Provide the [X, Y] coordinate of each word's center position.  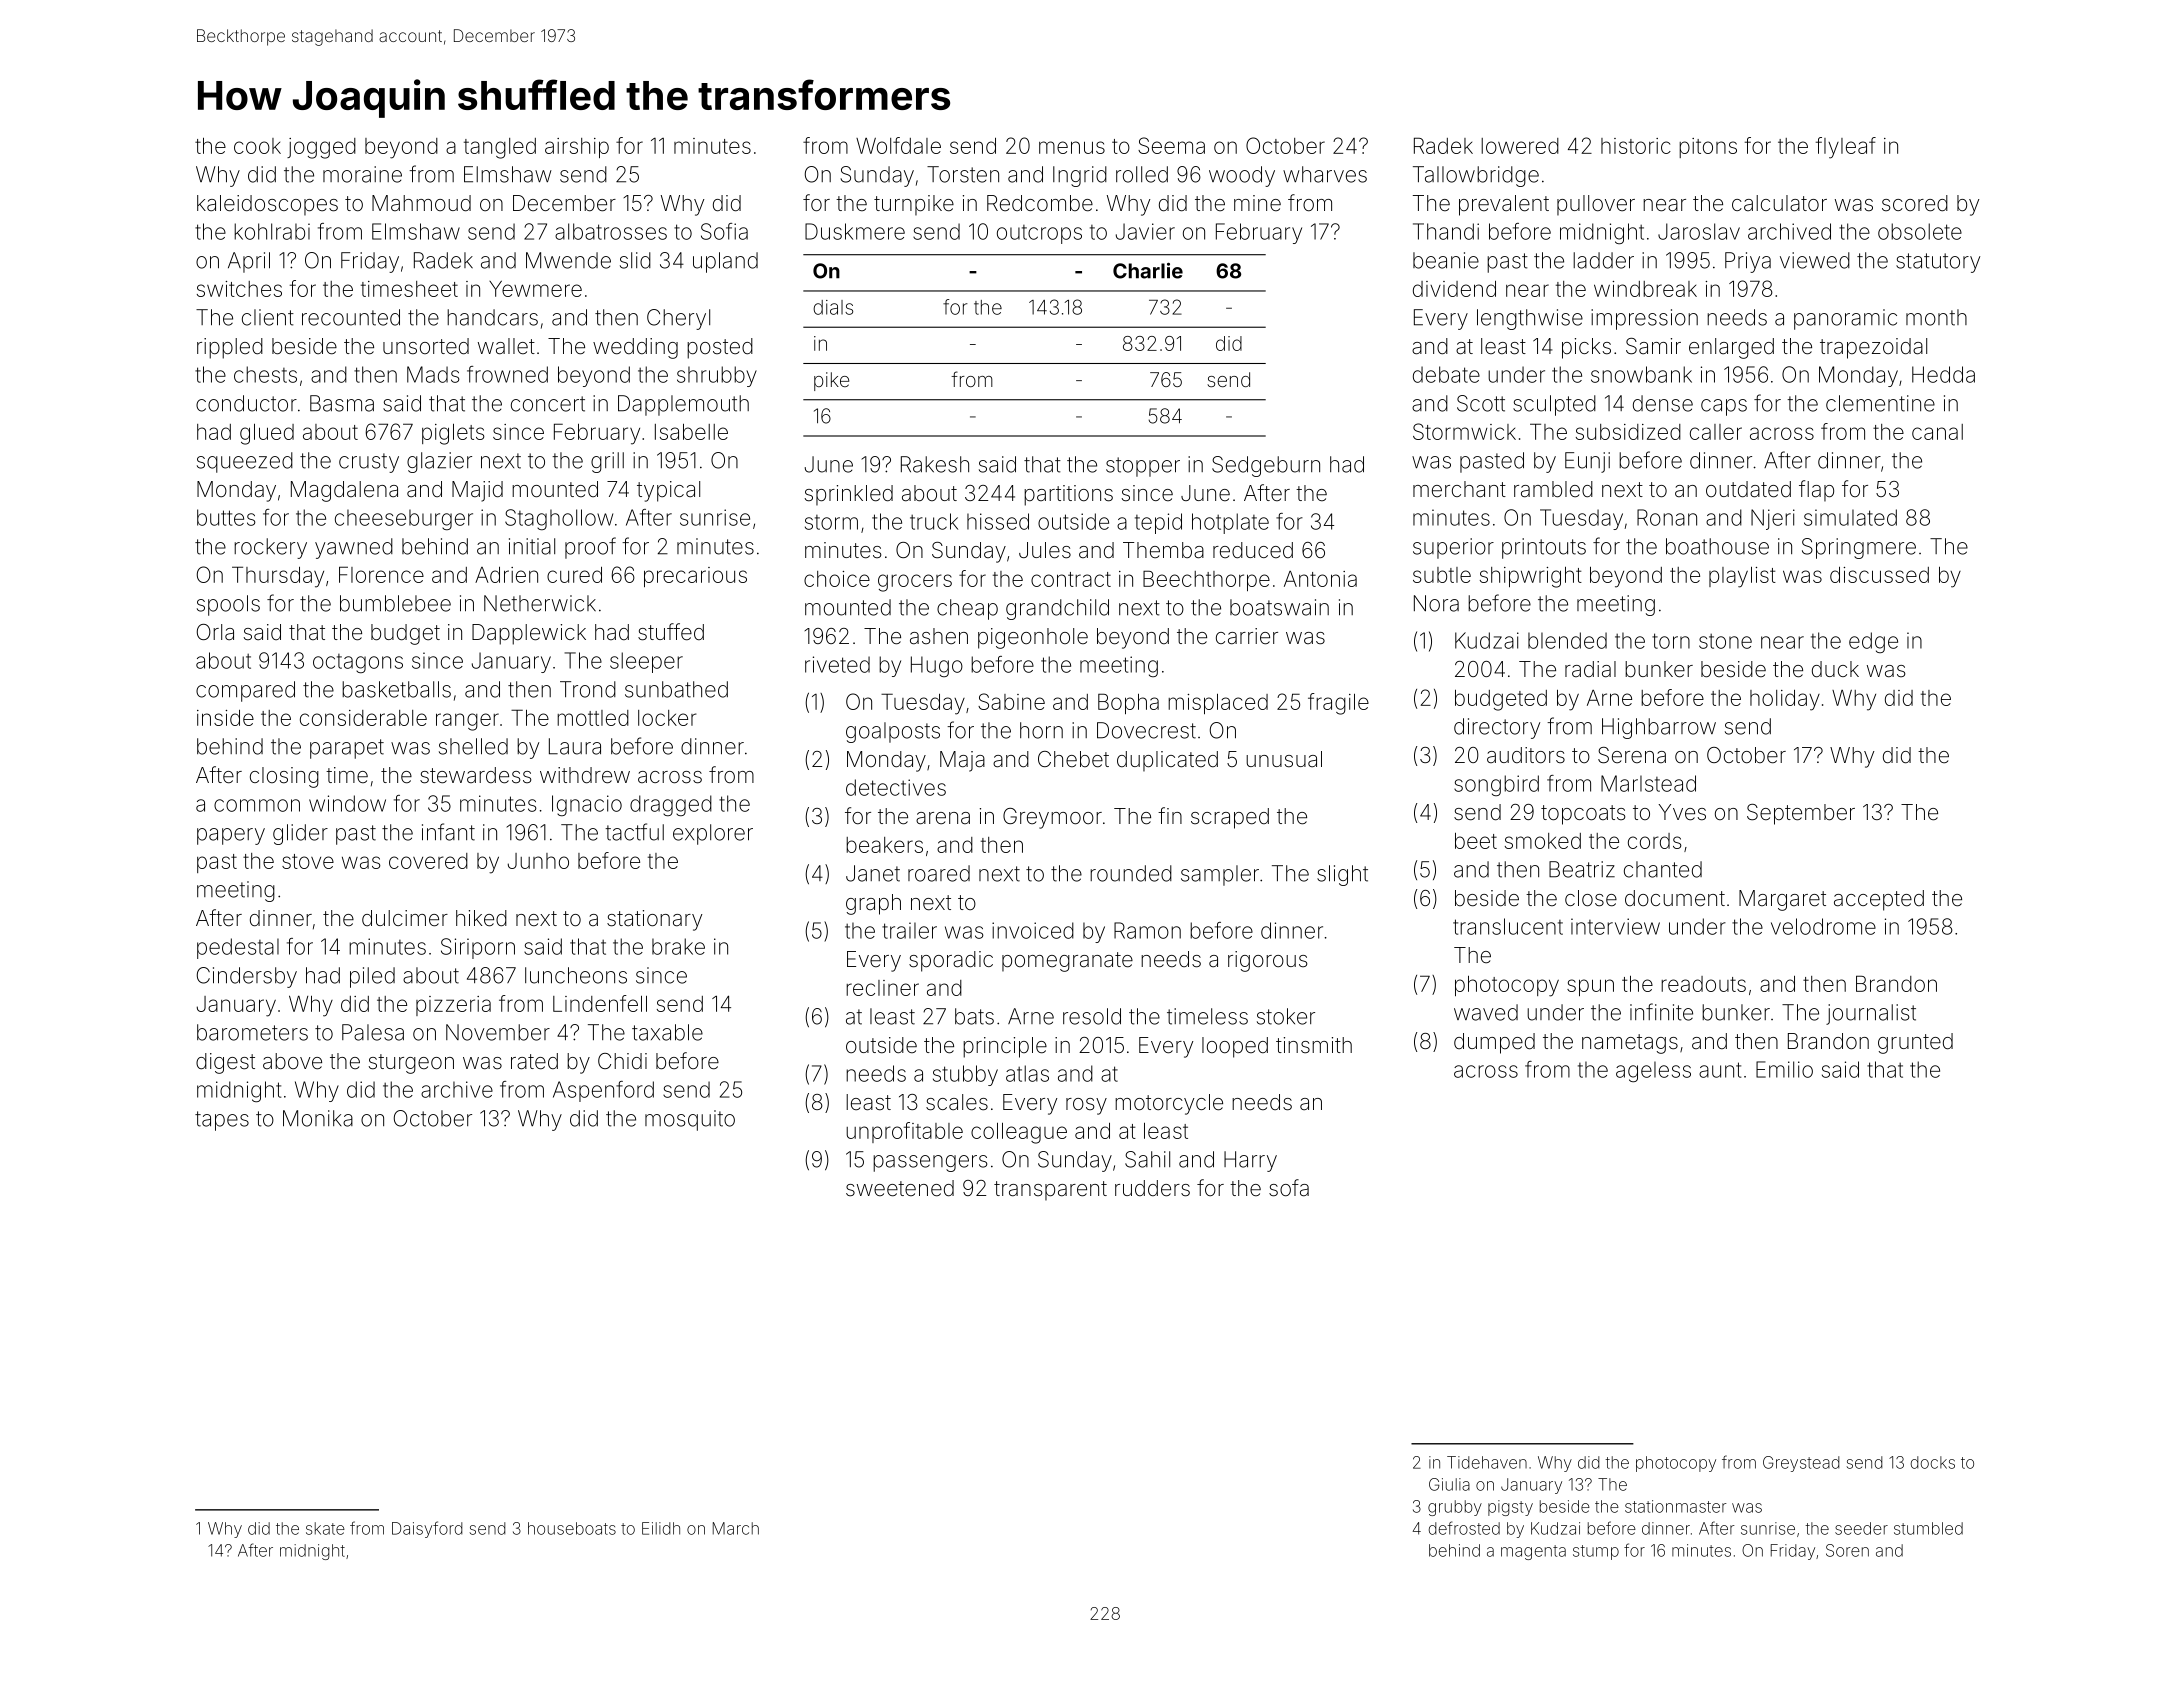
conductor [246, 403]
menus [1072, 147]
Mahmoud [421, 203]
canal [1937, 432]
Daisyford [427, 1529]
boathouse [1717, 546]
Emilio [1784, 1069]
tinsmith [1314, 1045]
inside [225, 718]
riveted [837, 664]
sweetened [900, 1188]
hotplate [1230, 523]
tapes [222, 1121]
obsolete [1920, 231]
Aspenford [603, 1091]
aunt [1720, 1070]
